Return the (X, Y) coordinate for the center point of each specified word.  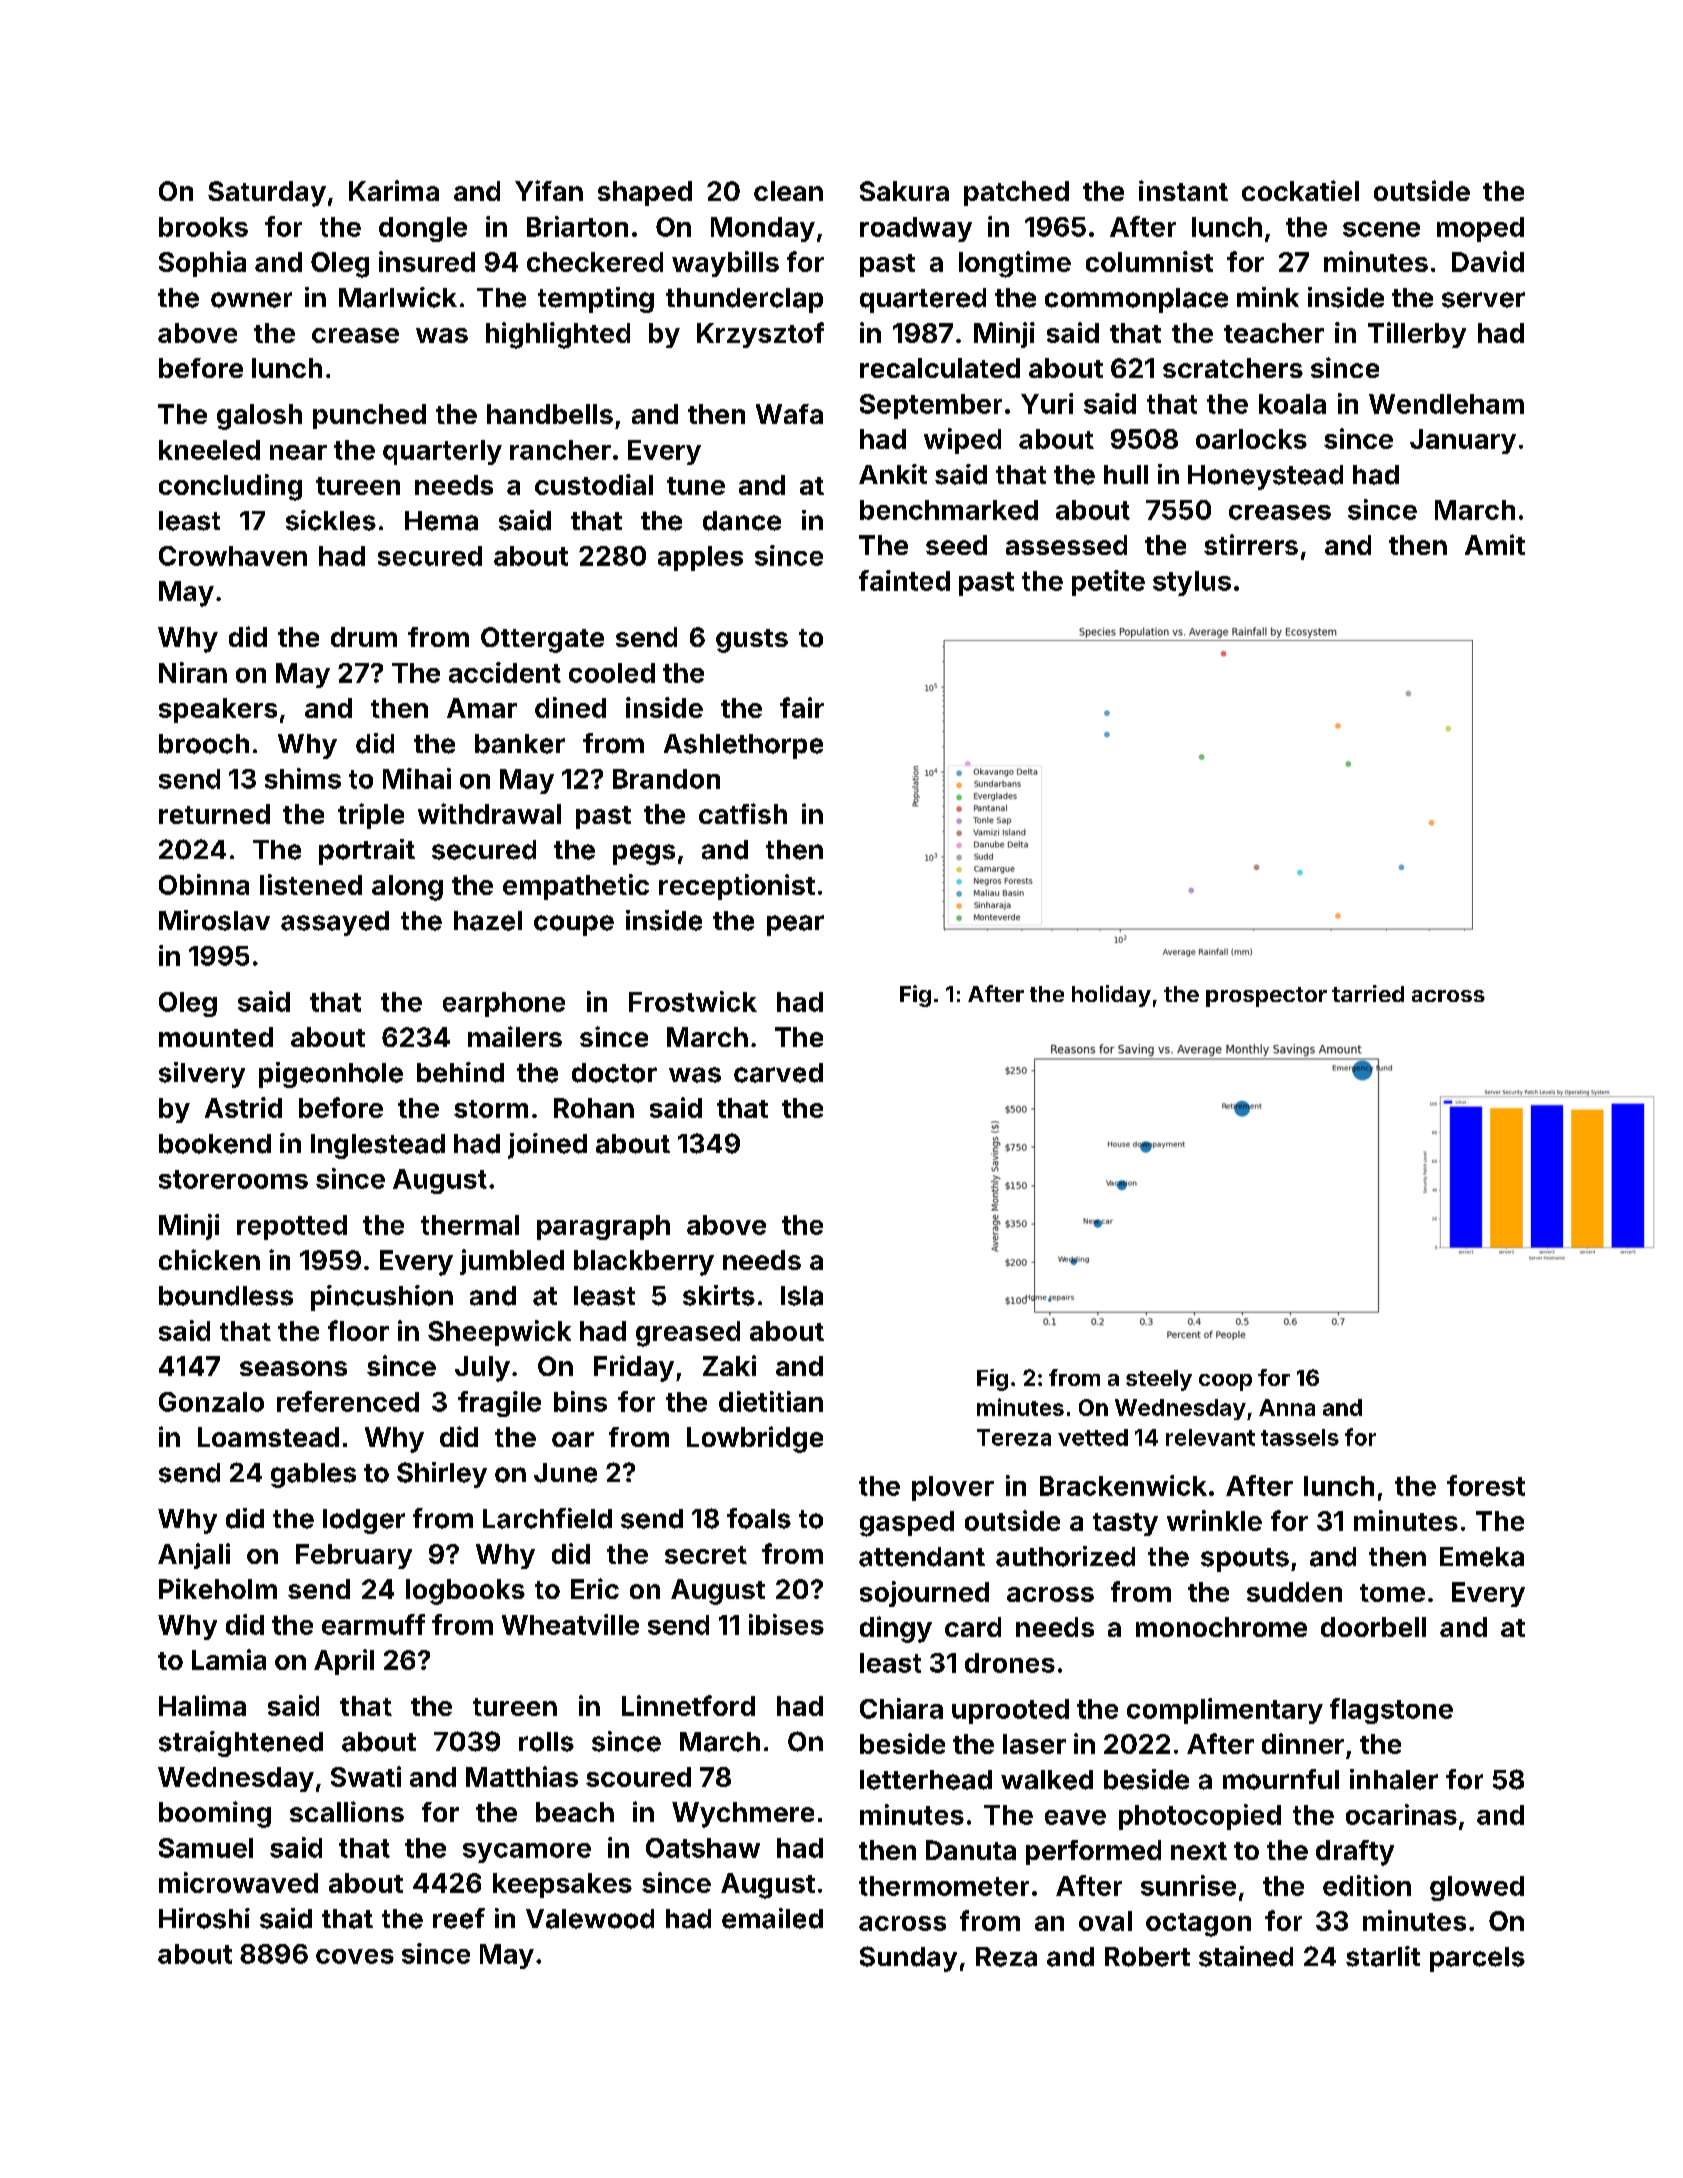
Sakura (904, 191)
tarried (1368, 993)
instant (1183, 190)
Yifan (549, 190)
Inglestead (378, 1146)
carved (778, 1073)
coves (355, 1956)
